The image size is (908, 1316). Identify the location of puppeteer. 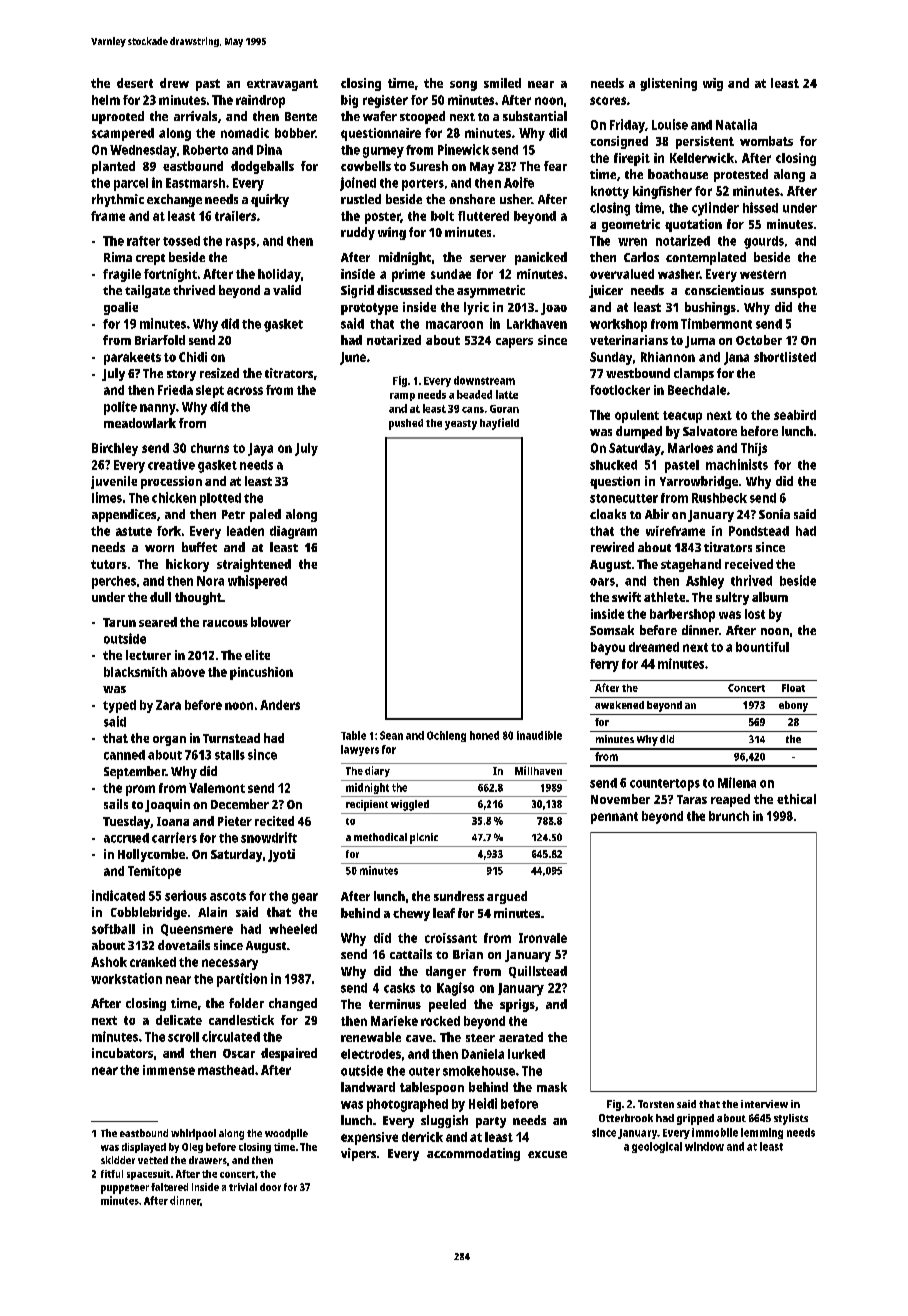
(125, 1189).
